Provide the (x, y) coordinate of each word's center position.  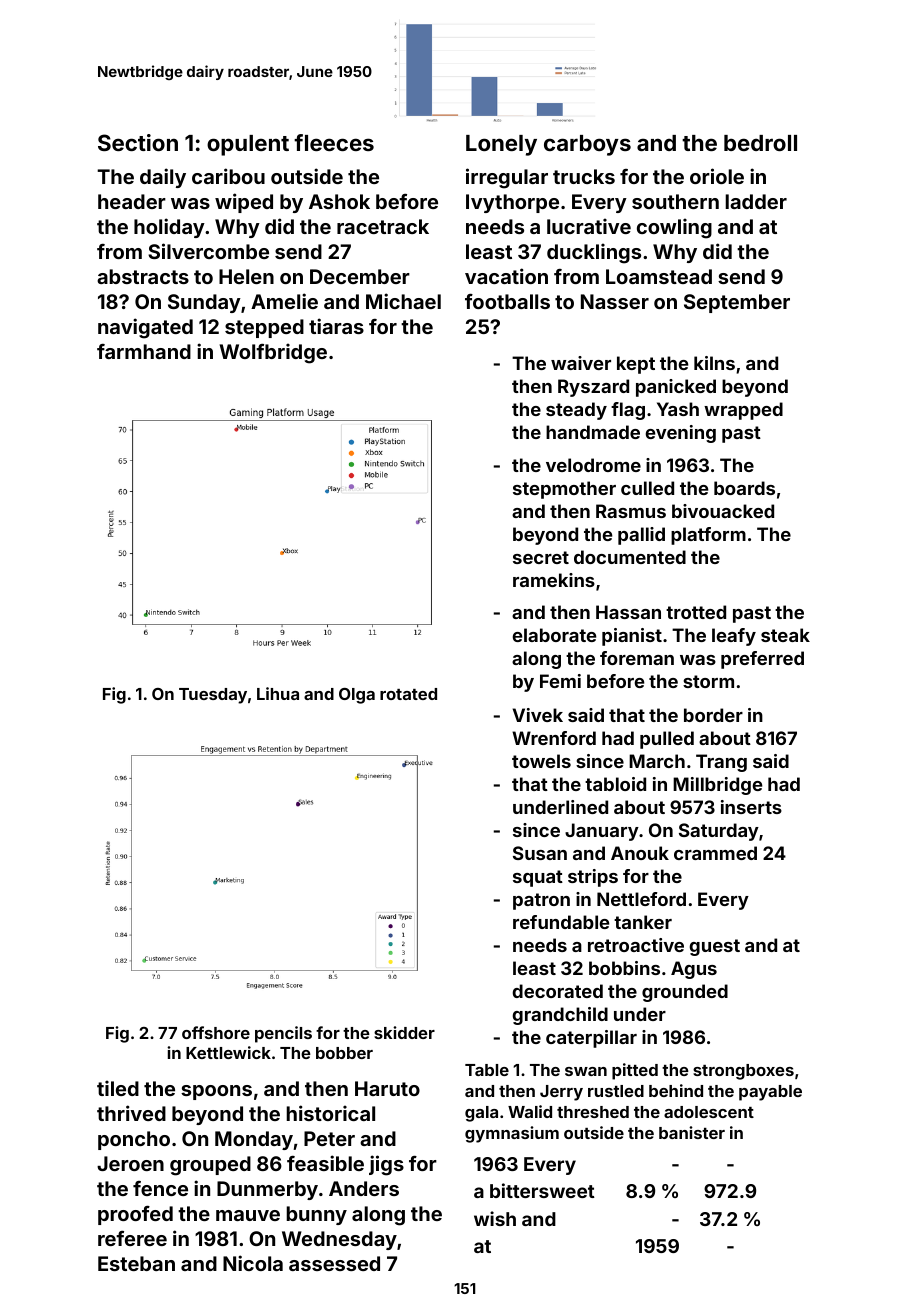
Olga (357, 696)
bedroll (760, 143)
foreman (637, 658)
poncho (134, 1140)
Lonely (501, 145)
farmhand (144, 351)
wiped (244, 203)
